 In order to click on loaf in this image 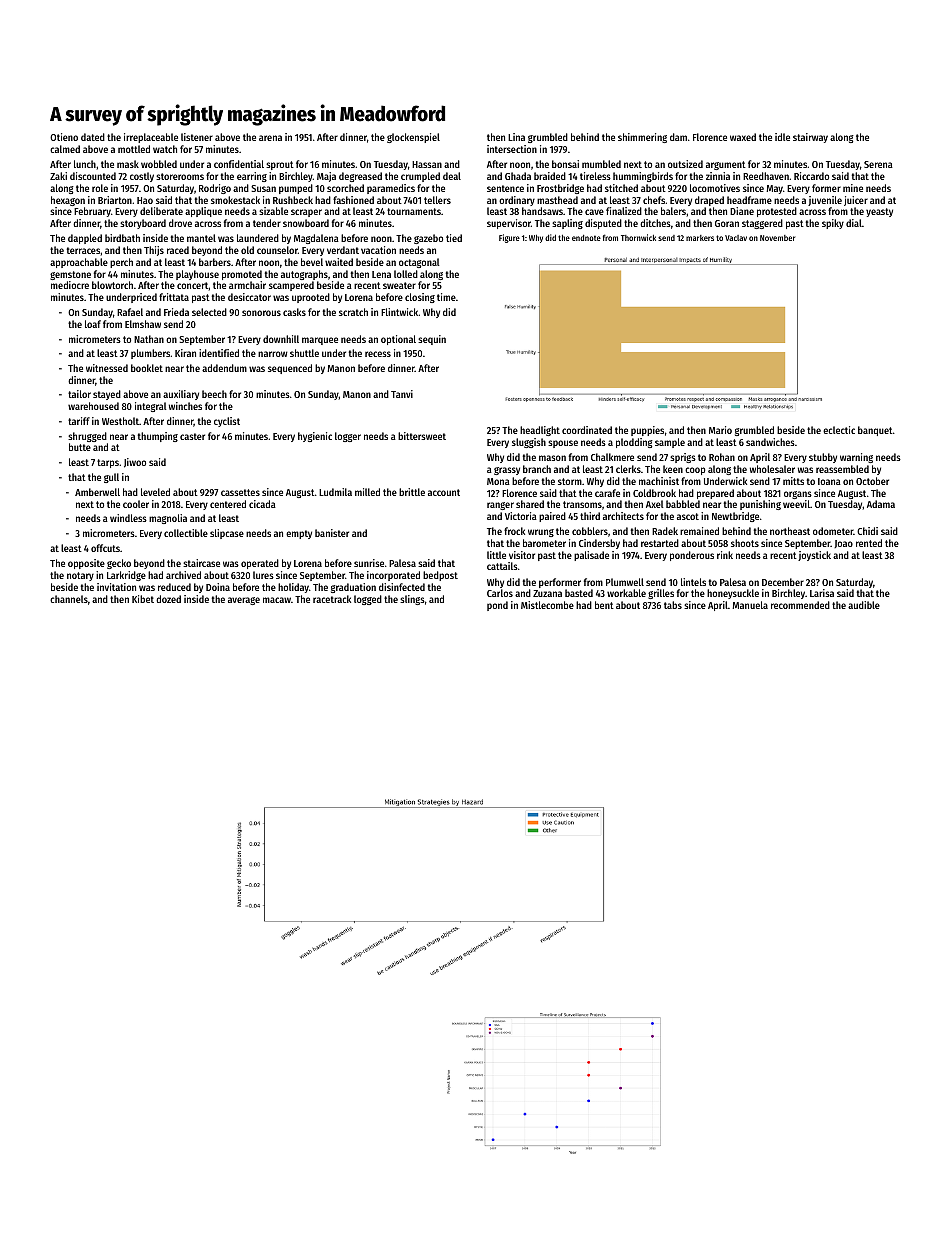, I will do `click(93, 324)`.
